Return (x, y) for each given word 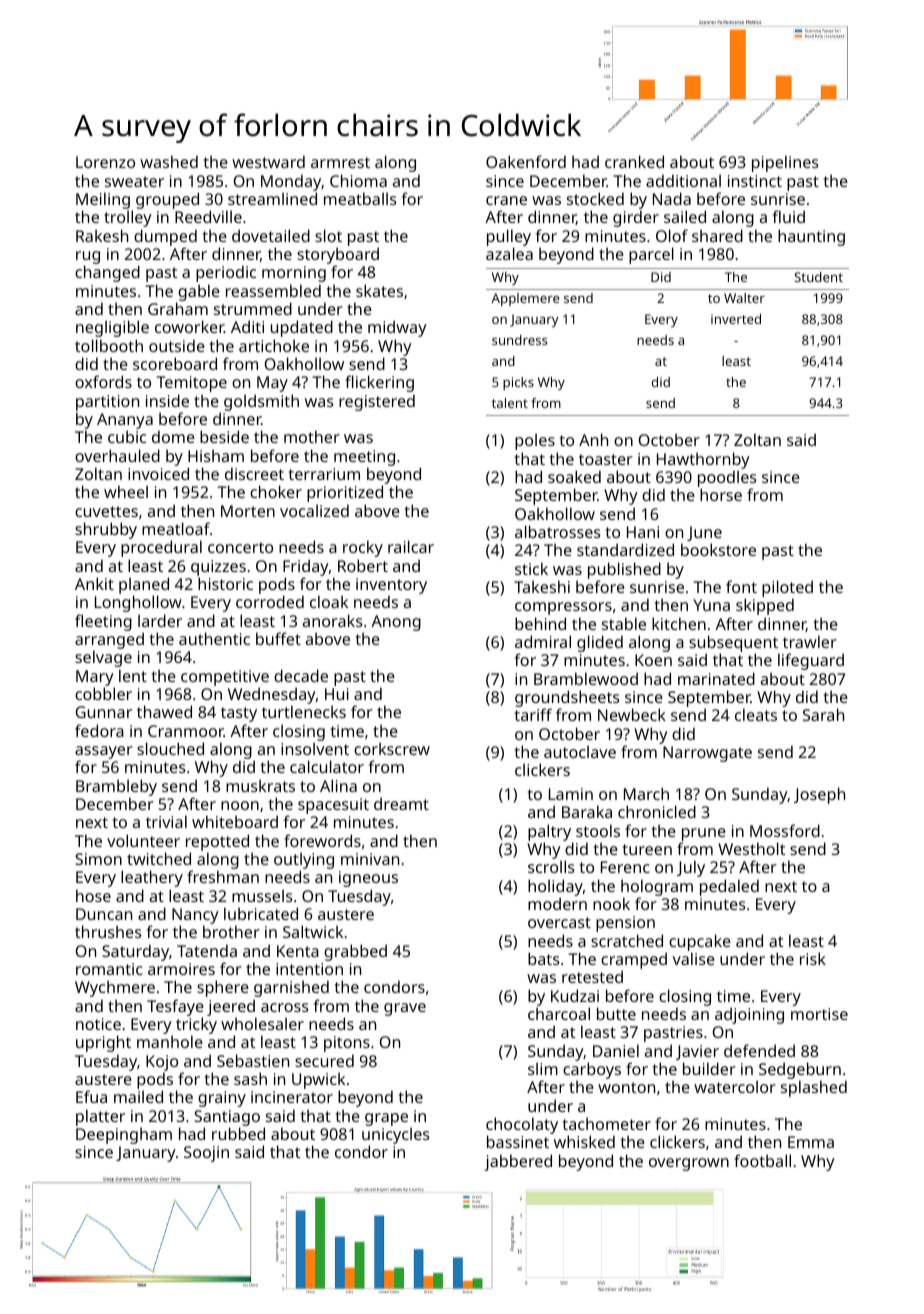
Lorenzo (105, 162)
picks (518, 383)
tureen (647, 849)
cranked (634, 161)
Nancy (195, 916)
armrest (340, 162)
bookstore (718, 549)
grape (386, 1119)
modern (557, 903)
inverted (736, 319)
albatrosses (557, 531)
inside (167, 400)
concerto (240, 547)
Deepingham (124, 1135)
